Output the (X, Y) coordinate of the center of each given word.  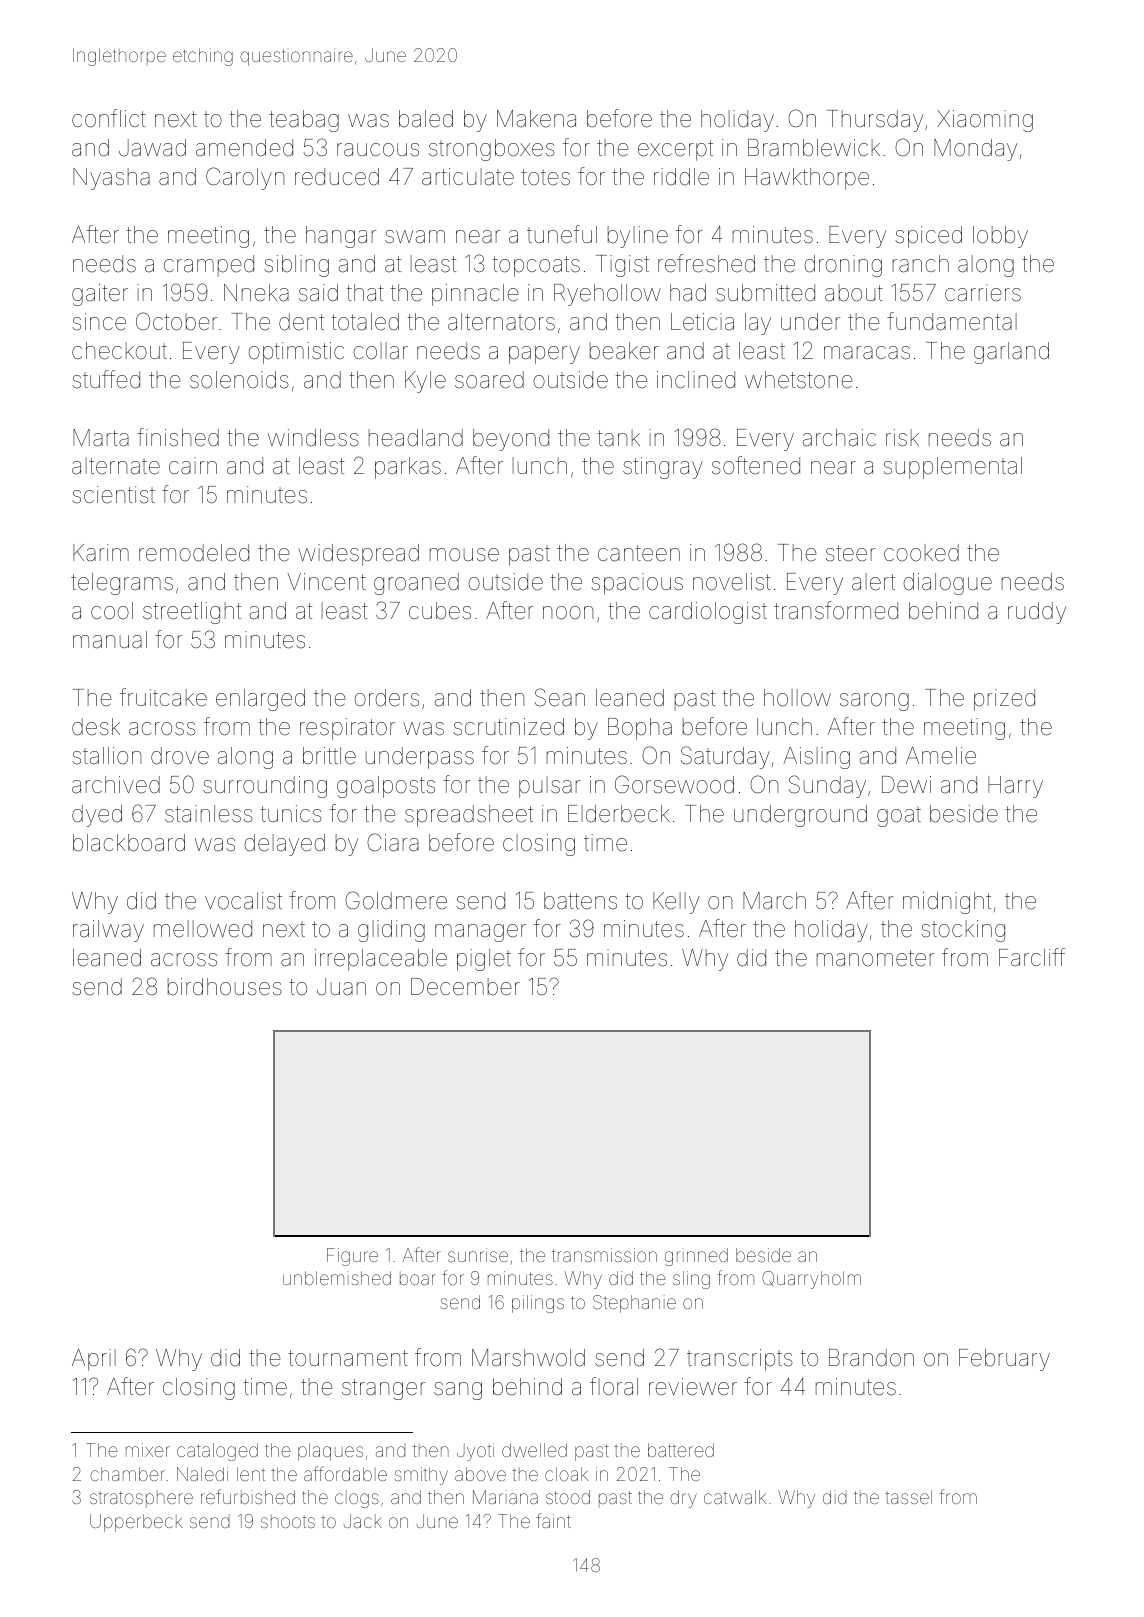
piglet (484, 960)
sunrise (478, 1255)
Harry (1015, 787)
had (688, 293)
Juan (341, 987)
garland (1011, 353)
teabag (304, 121)
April (94, 1360)
